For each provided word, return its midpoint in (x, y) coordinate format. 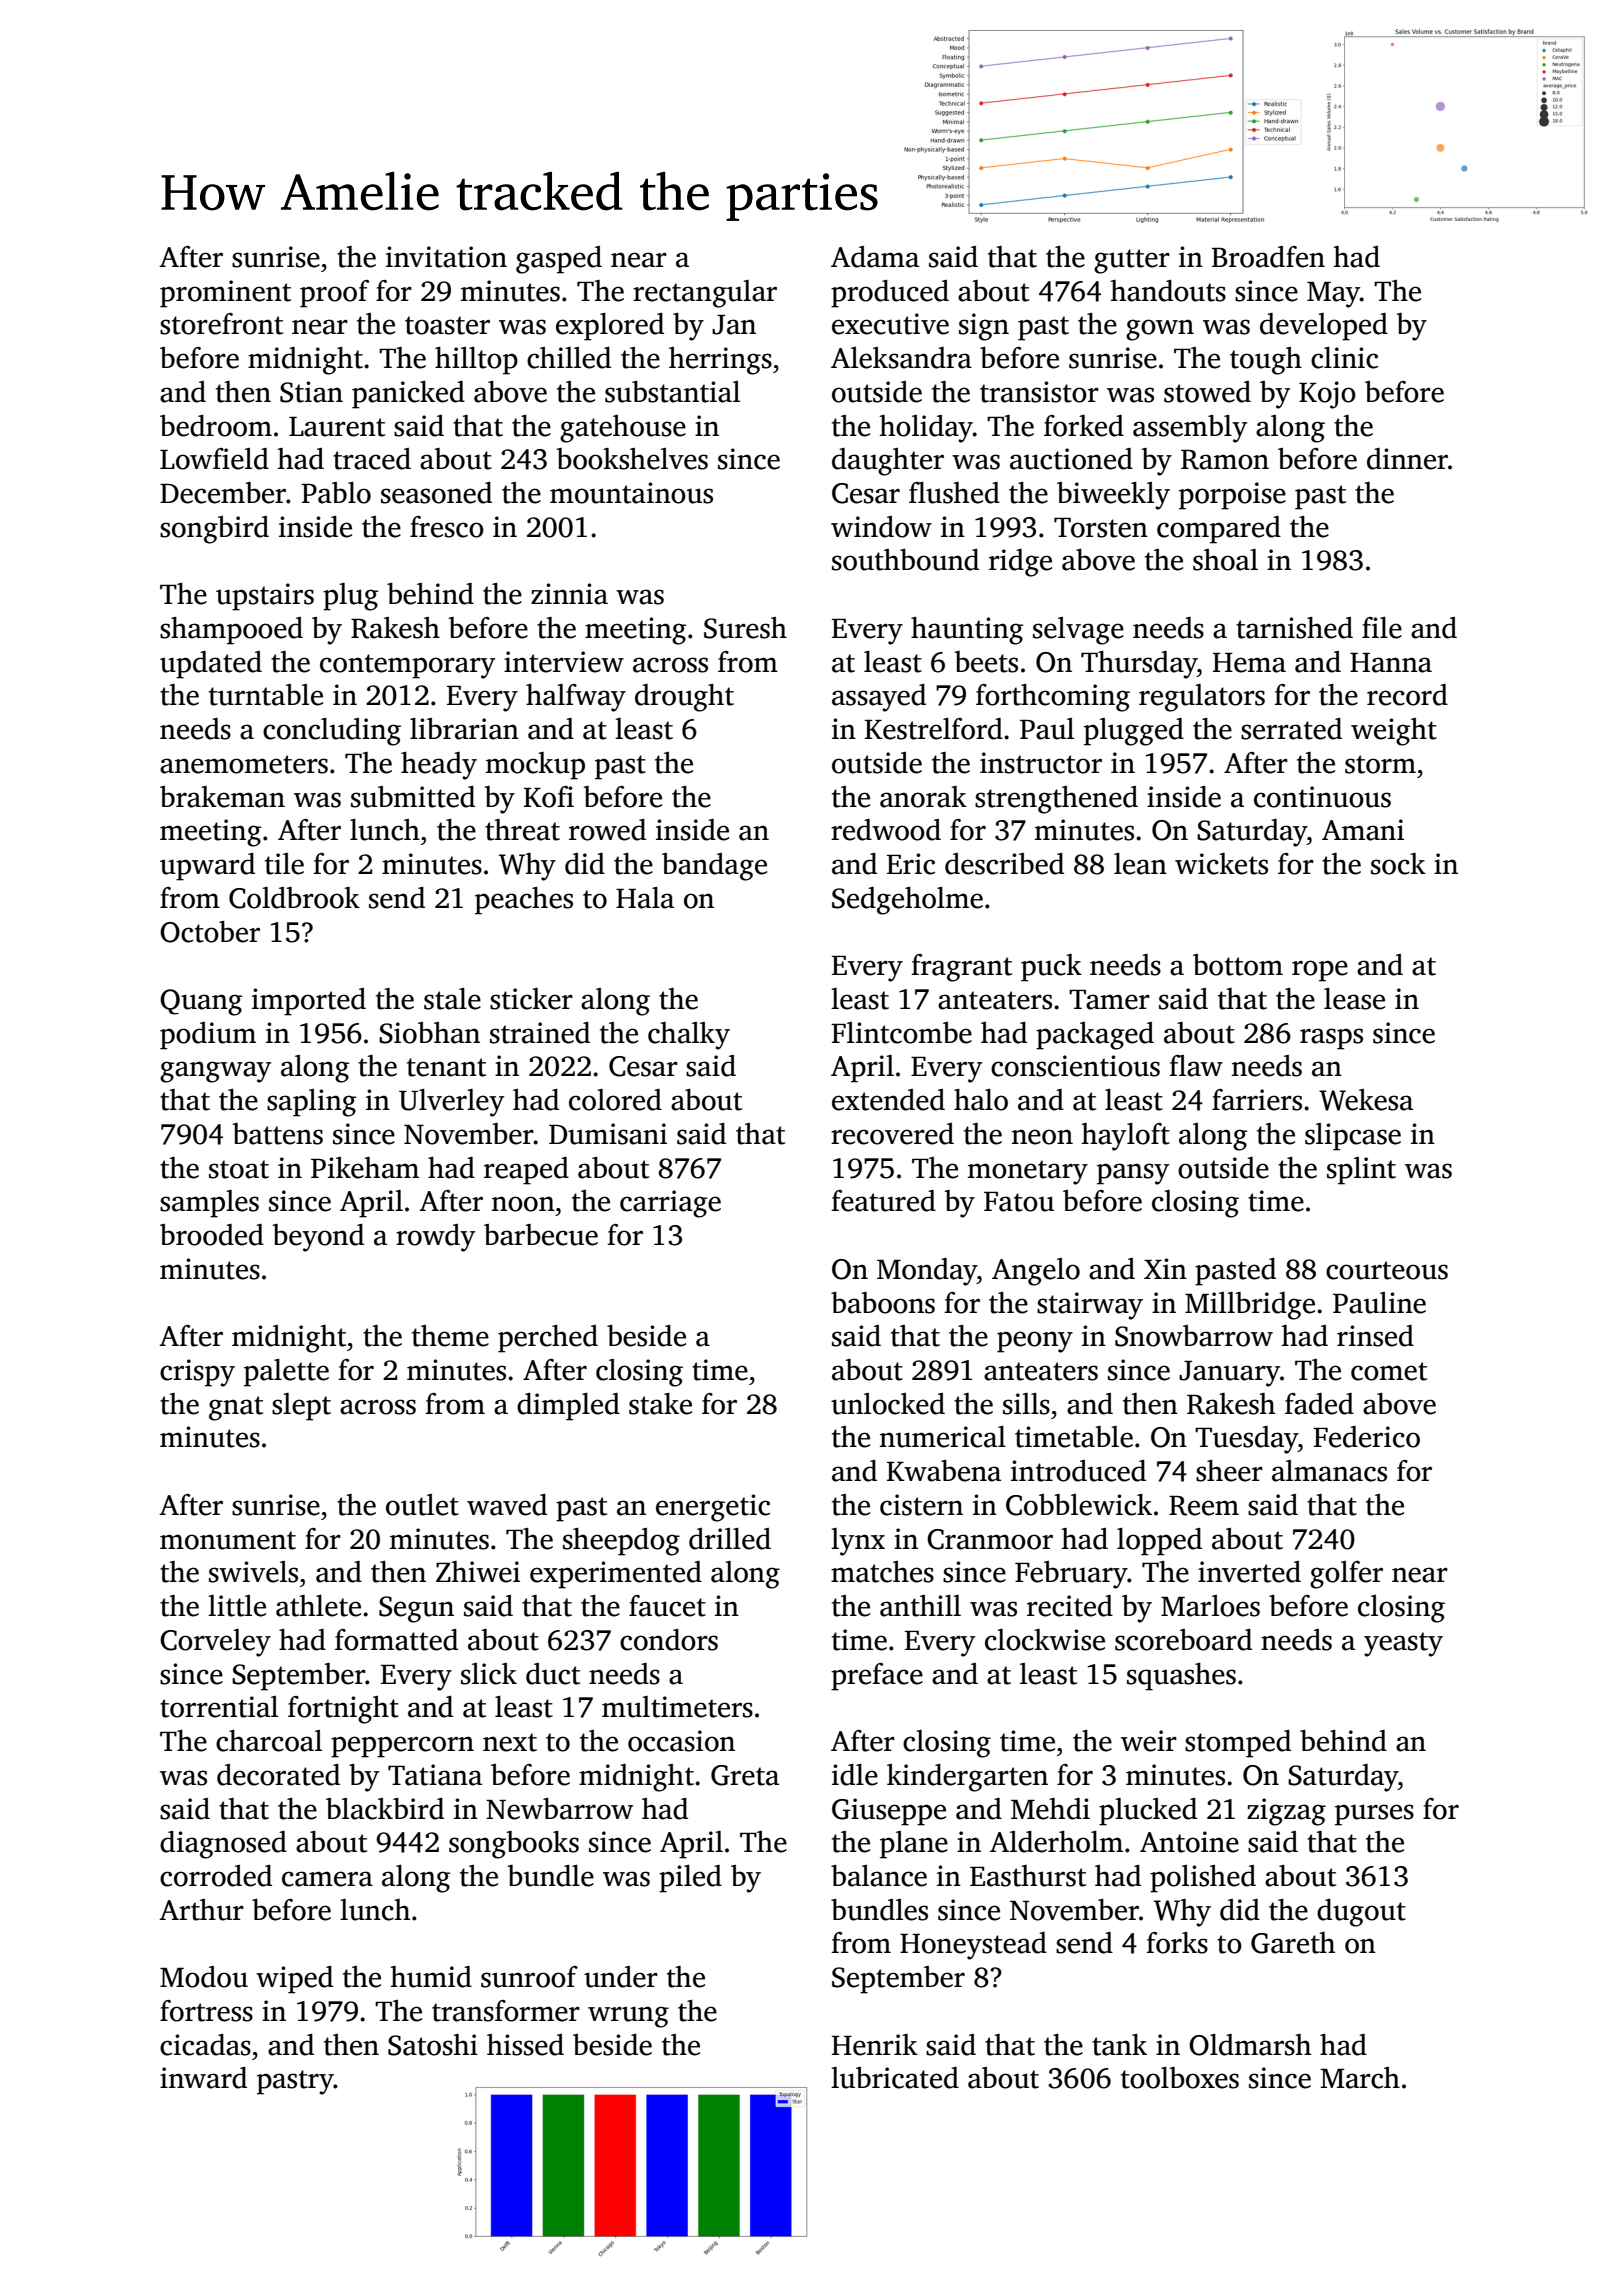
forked (1084, 426)
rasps (1331, 1039)
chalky (689, 1036)
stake (660, 1404)
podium (208, 1036)
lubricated (895, 2078)
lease (1354, 999)
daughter (888, 462)
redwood (886, 830)
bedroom (216, 426)
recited (1070, 1606)
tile (284, 864)
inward (203, 2078)
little (237, 1606)
